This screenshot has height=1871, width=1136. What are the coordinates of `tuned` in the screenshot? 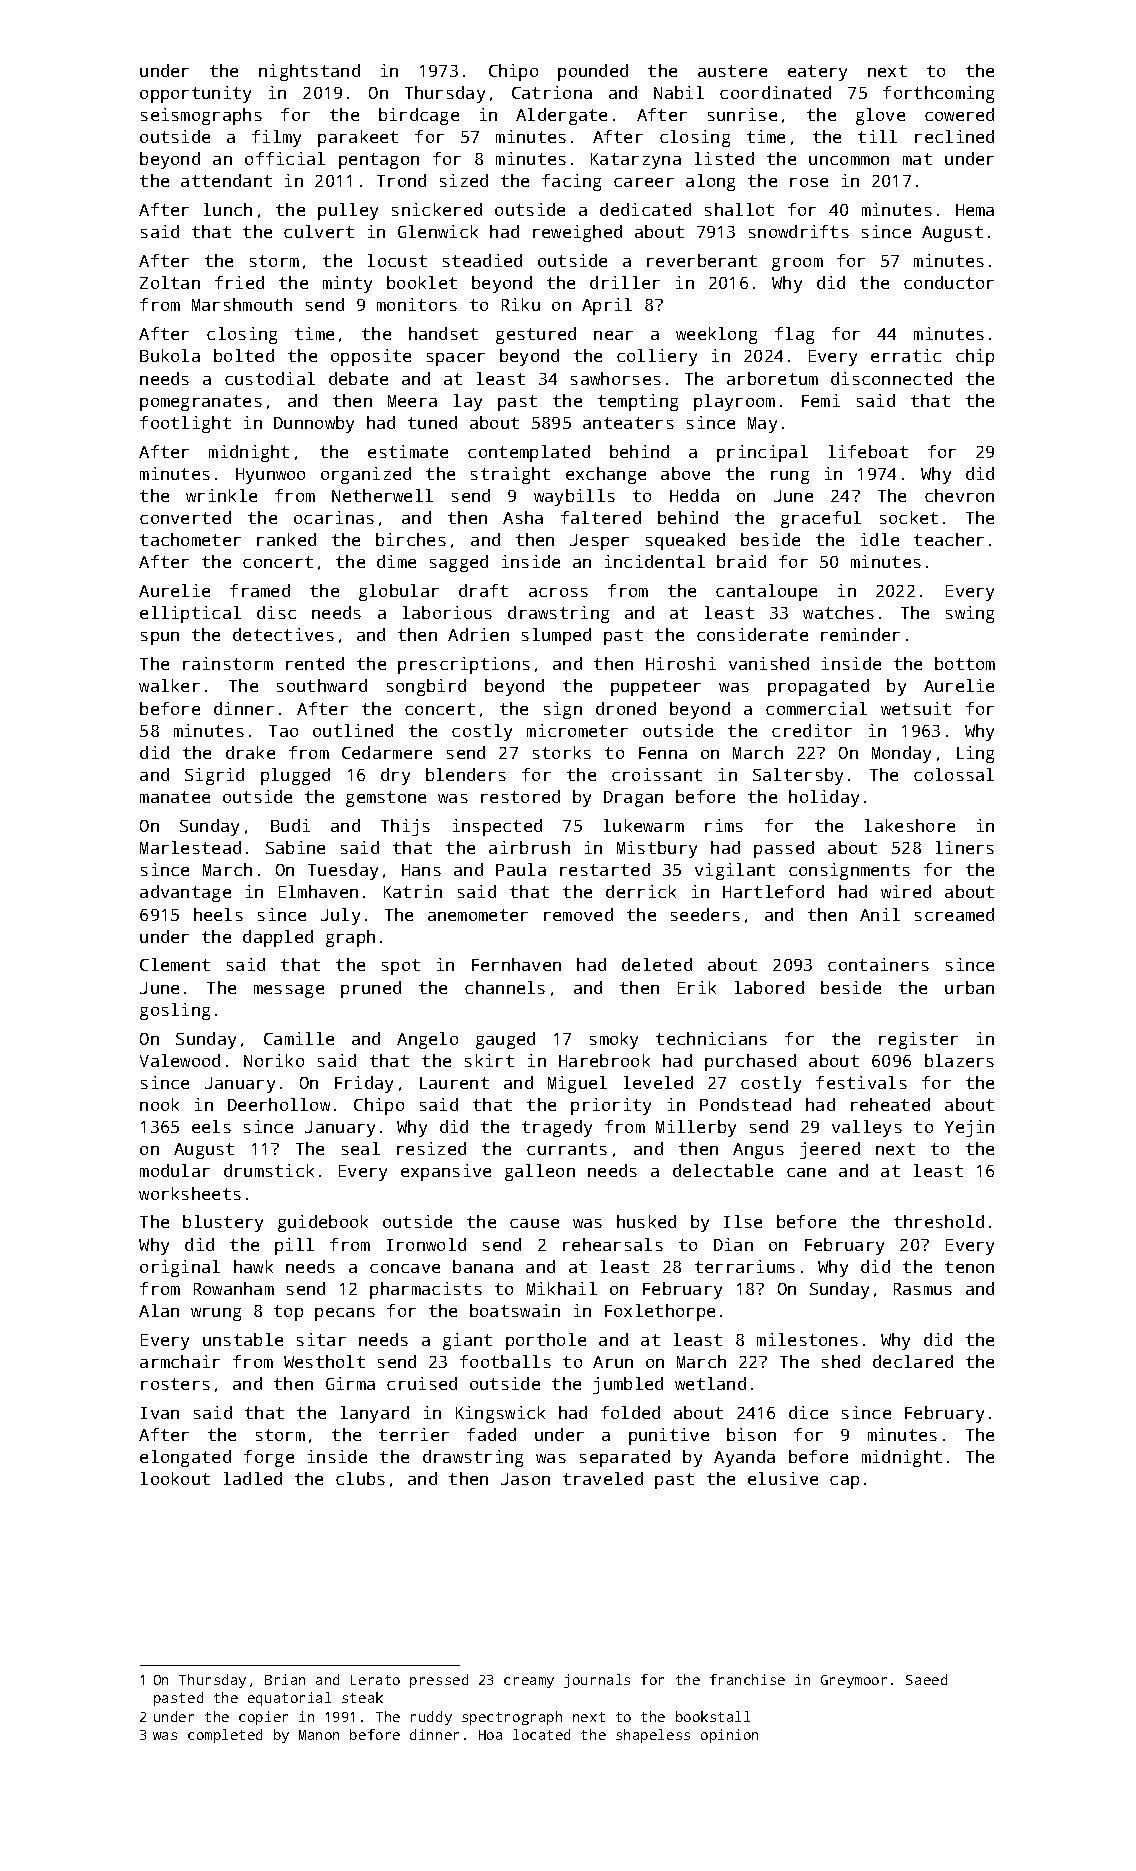 It's located at (432, 422).
